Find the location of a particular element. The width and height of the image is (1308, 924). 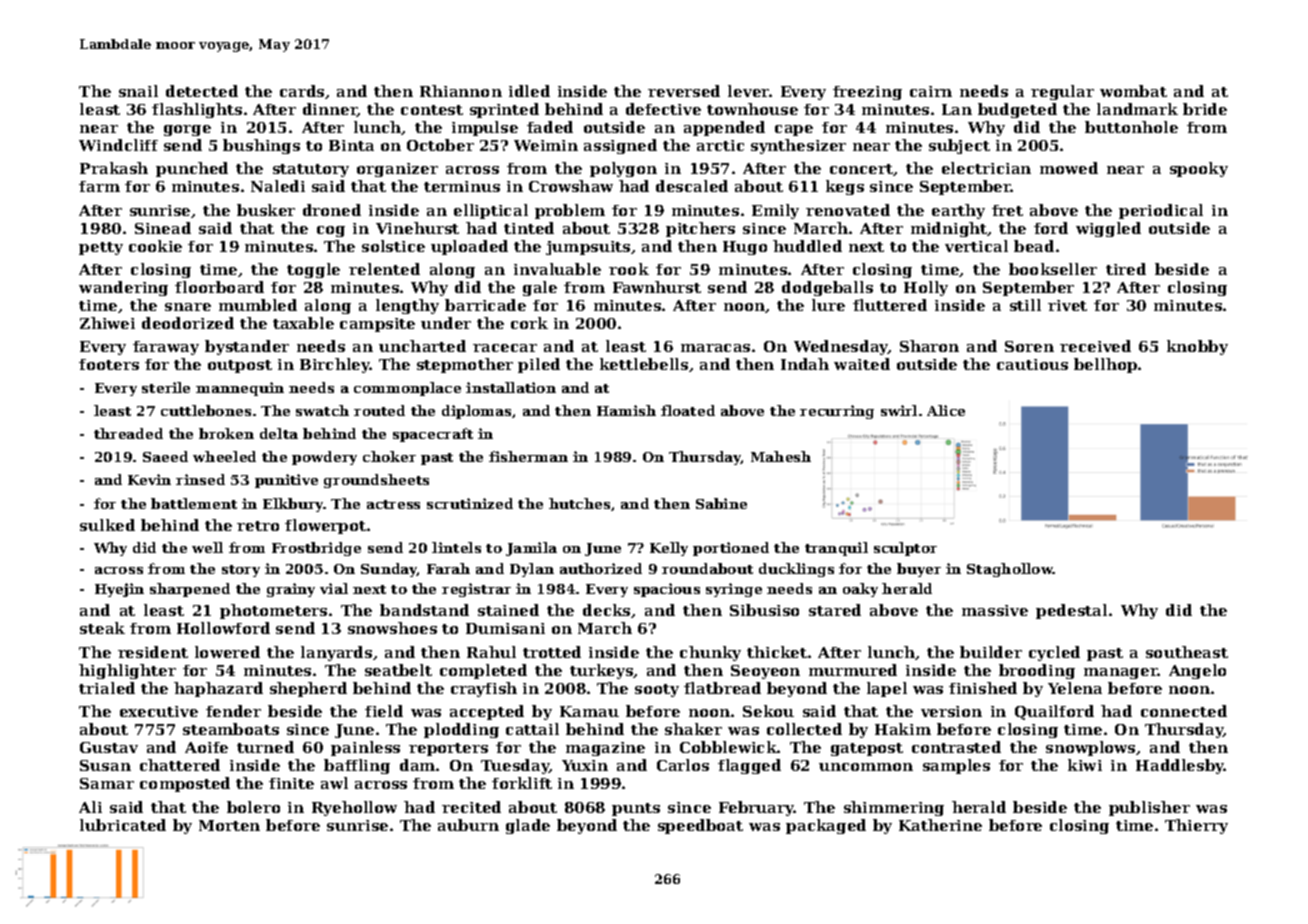

snail is located at coordinates (138, 91).
